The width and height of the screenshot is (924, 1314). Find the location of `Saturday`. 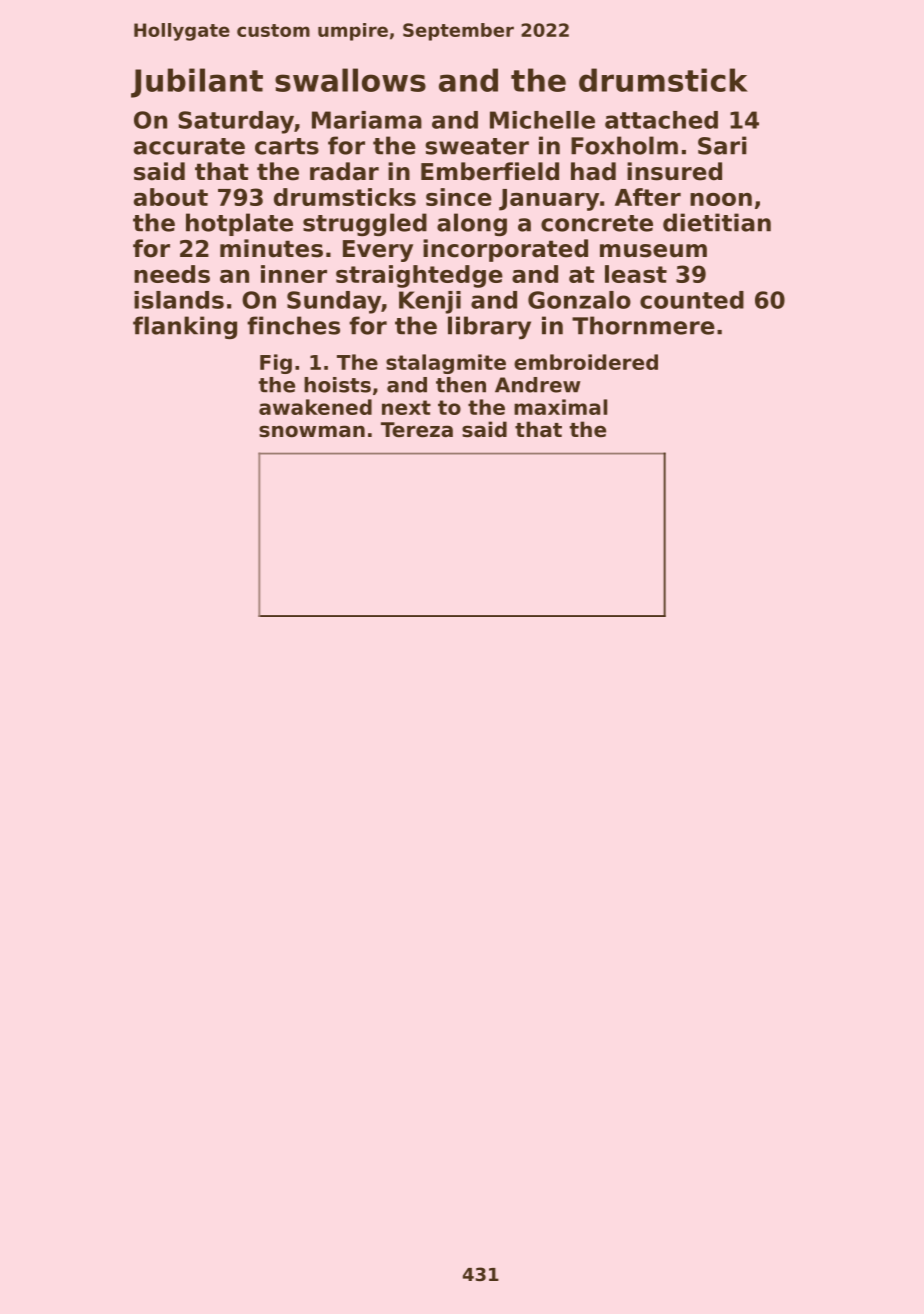

Saturday is located at coordinates (236, 122).
